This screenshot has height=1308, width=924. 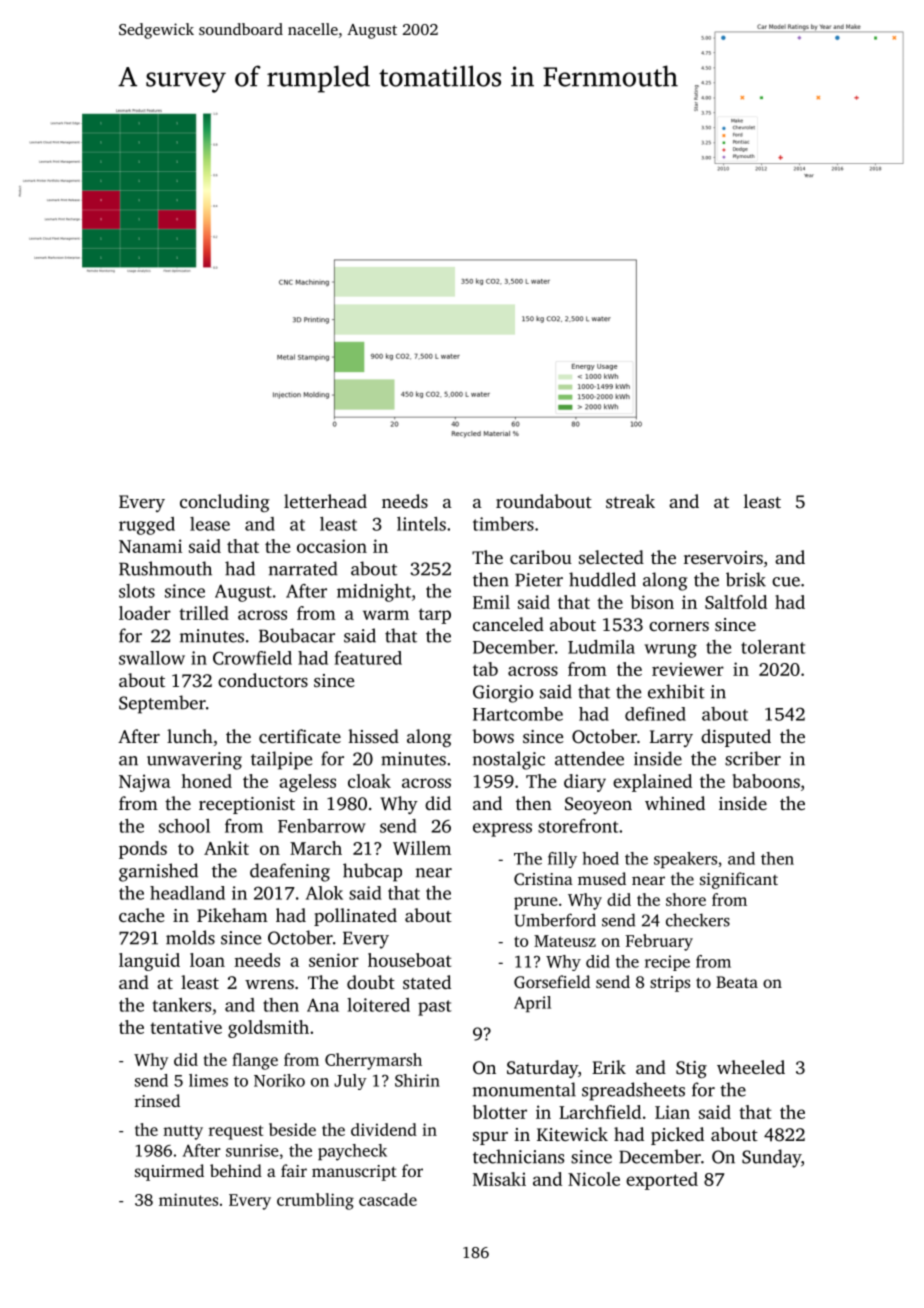 What do you see at coordinates (609, 1067) in the screenshot?
I see `Erik` at bounding box center [609, 1067].
